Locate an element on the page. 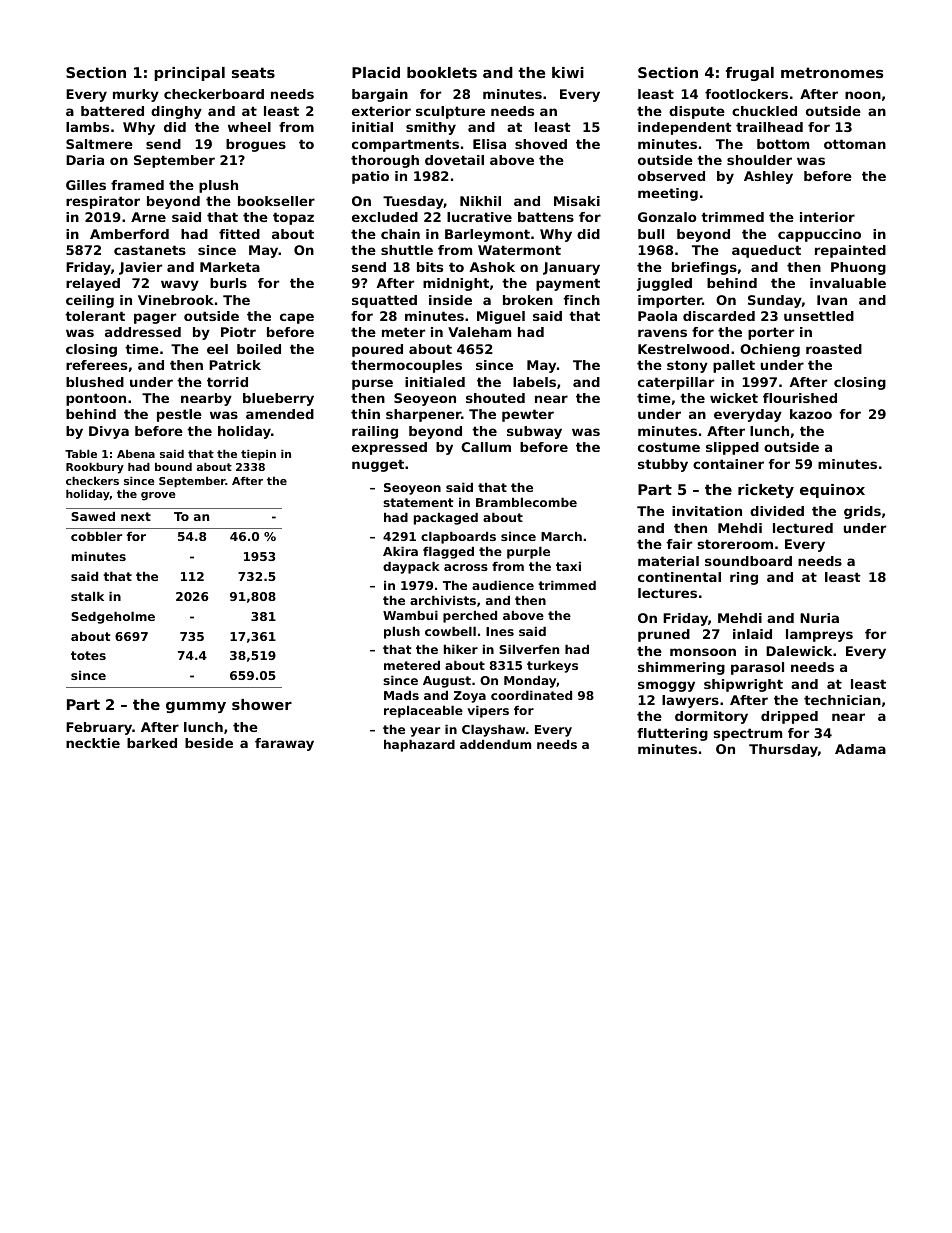  barked is located at coordinates (152, 743).
